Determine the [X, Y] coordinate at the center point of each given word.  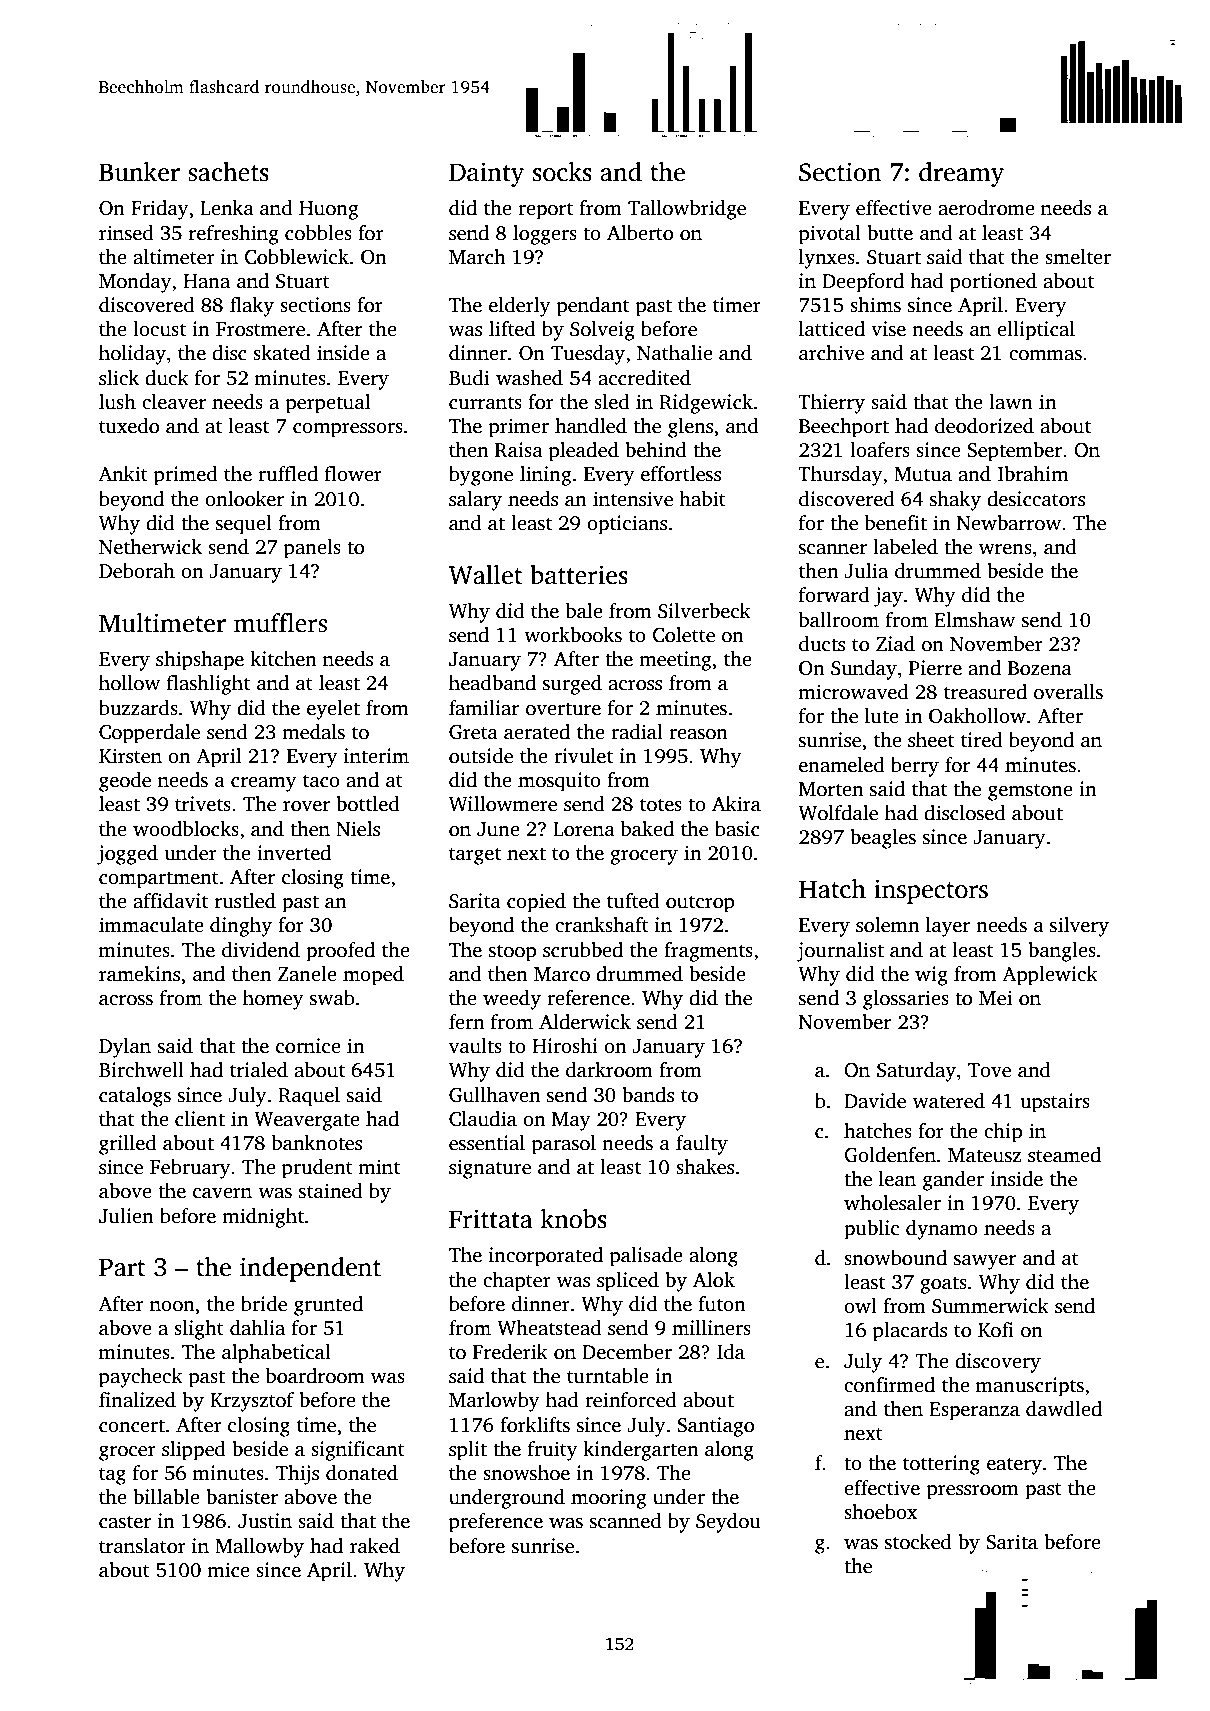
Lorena [584, 829]
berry [915, 767]
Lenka [227, 208]
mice [228, 1570]
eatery [1014, 1466]
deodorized [984, 426]
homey [273, 1000]
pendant [593, 307]
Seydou [728, 1523]
